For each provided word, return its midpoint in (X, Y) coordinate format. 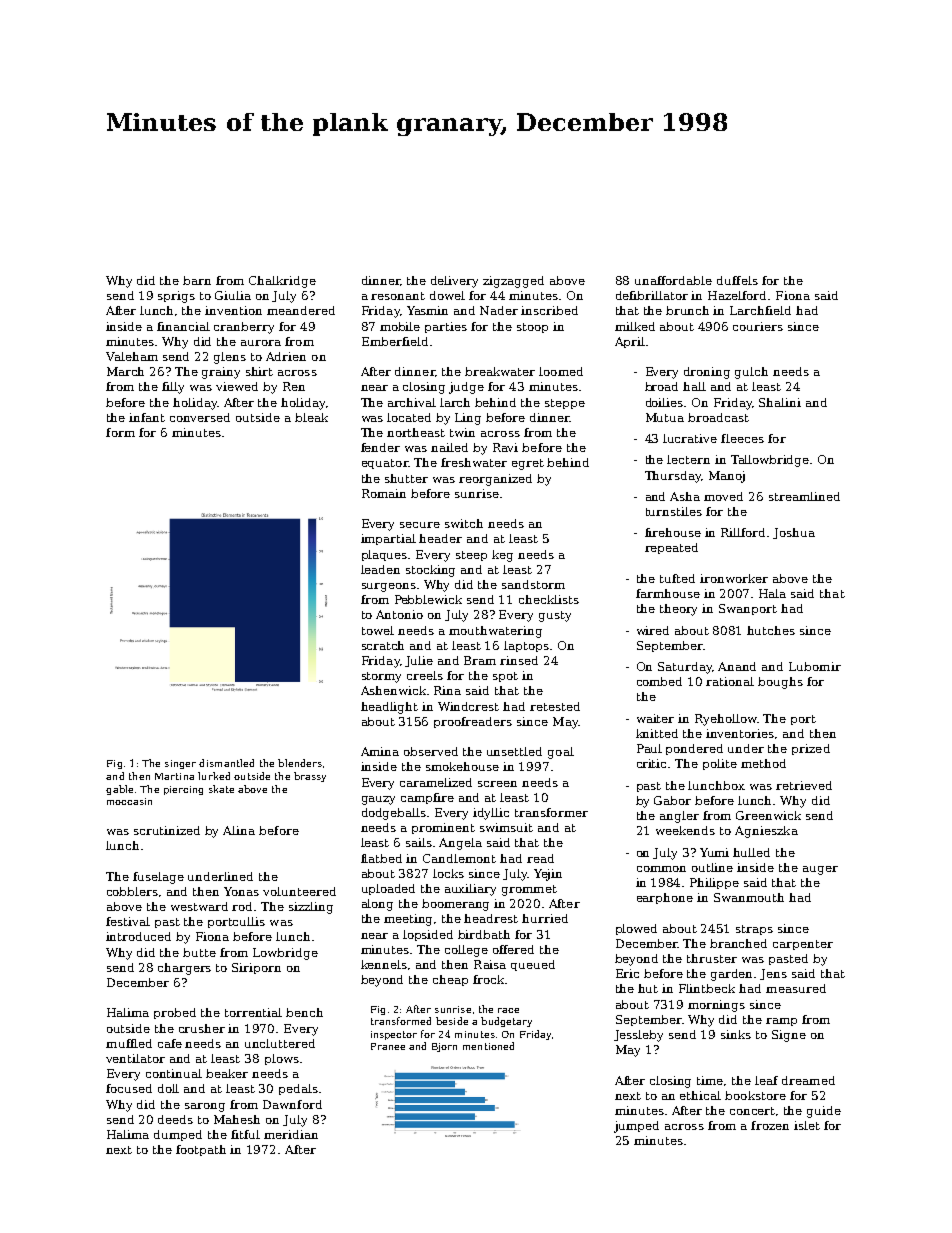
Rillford (743, 532)
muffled (129, 1043)
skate (221, 789)
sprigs (176, 297)
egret (528, 464)
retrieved (804, 785)
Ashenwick (393, 690)
